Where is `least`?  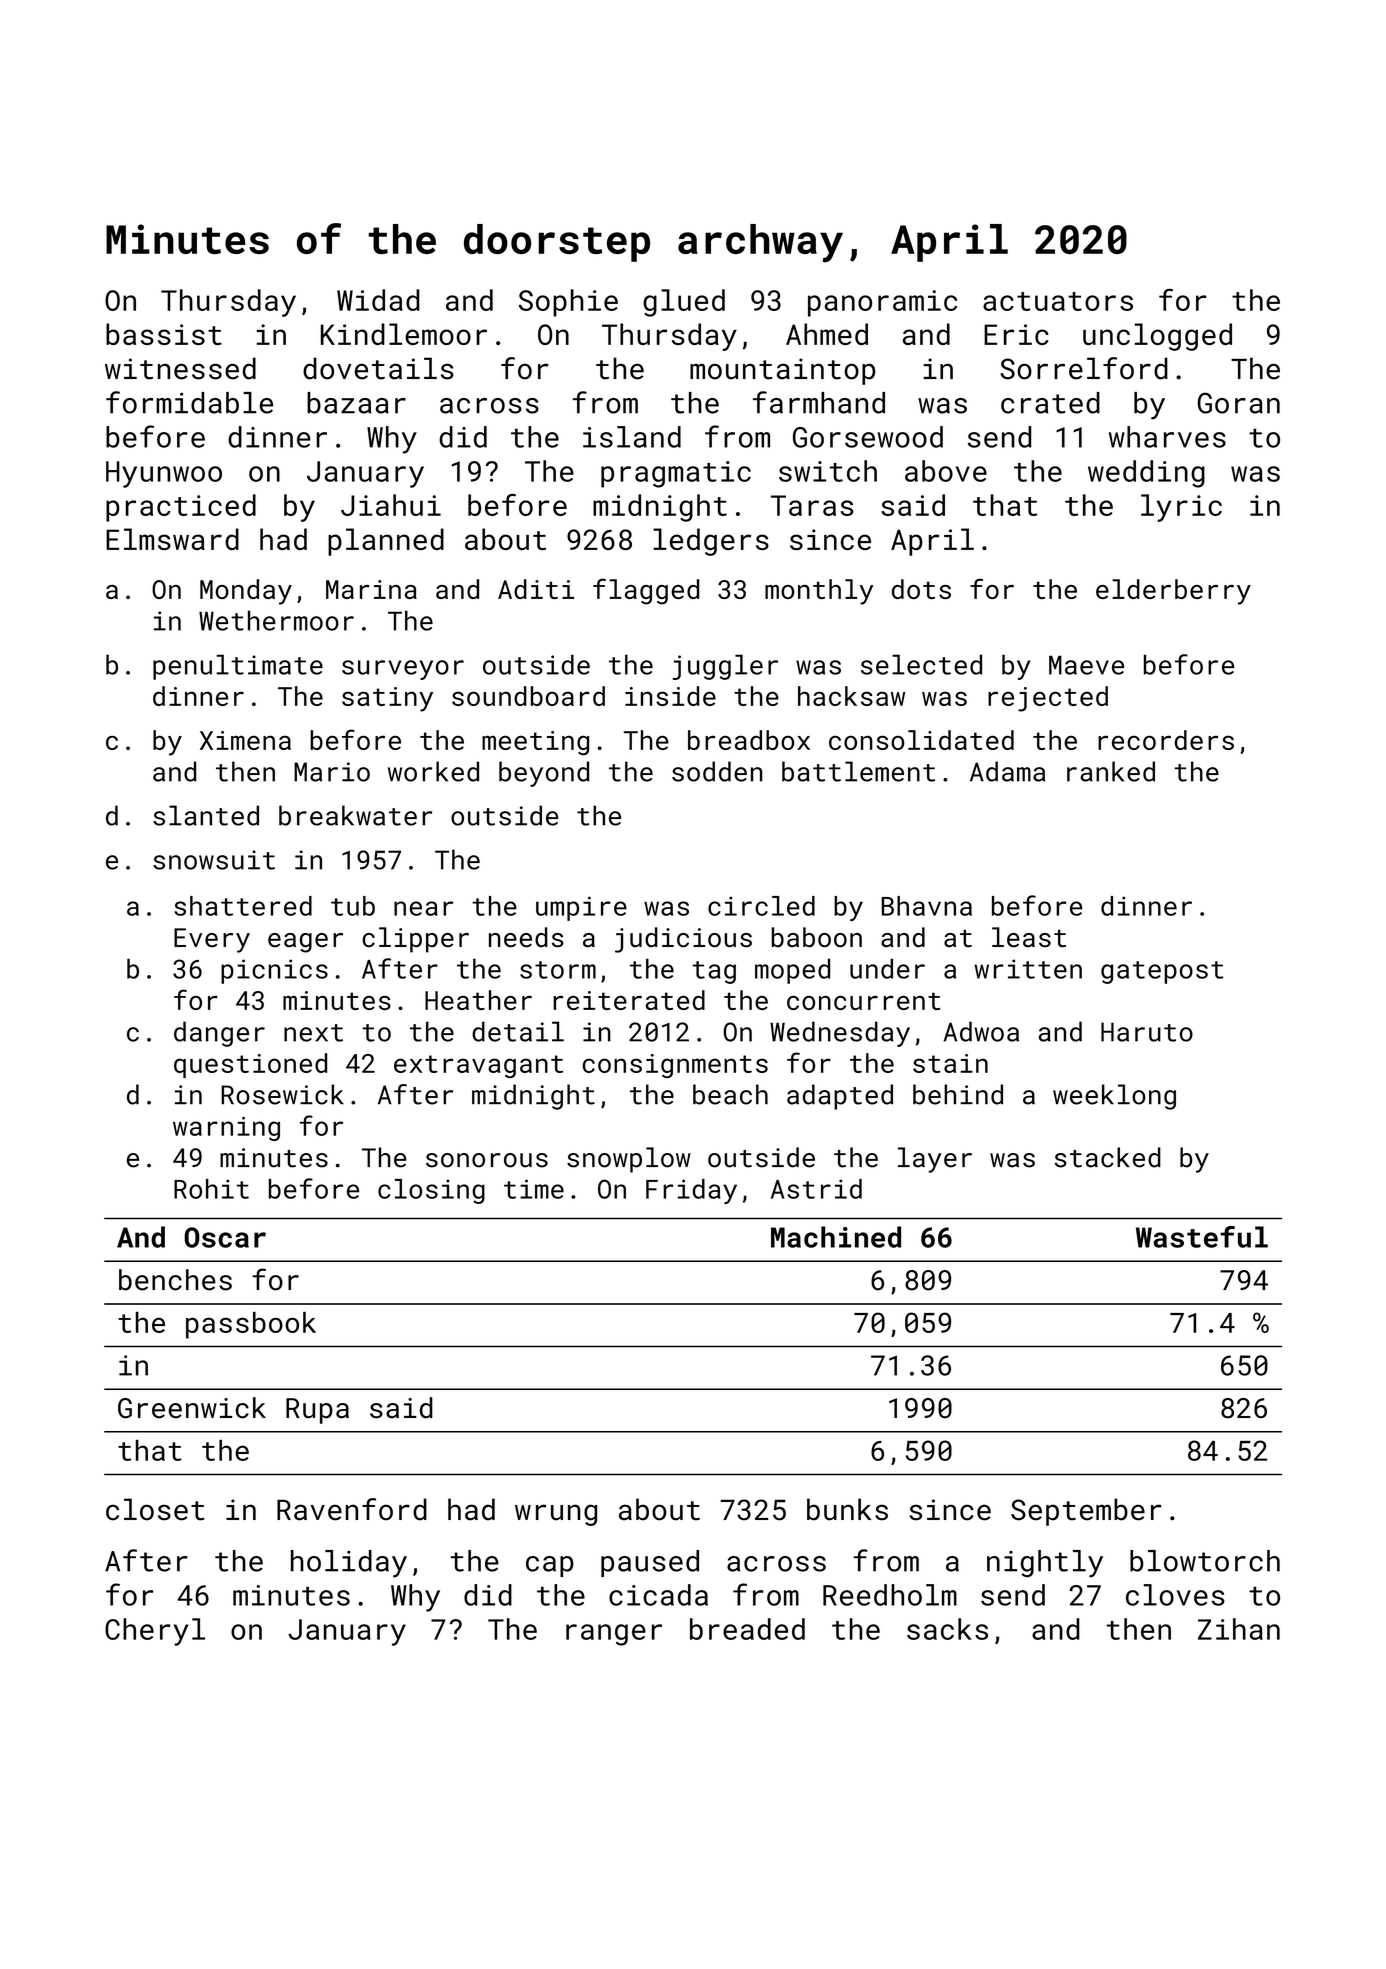 least is located at coordinates (1029, 937).
